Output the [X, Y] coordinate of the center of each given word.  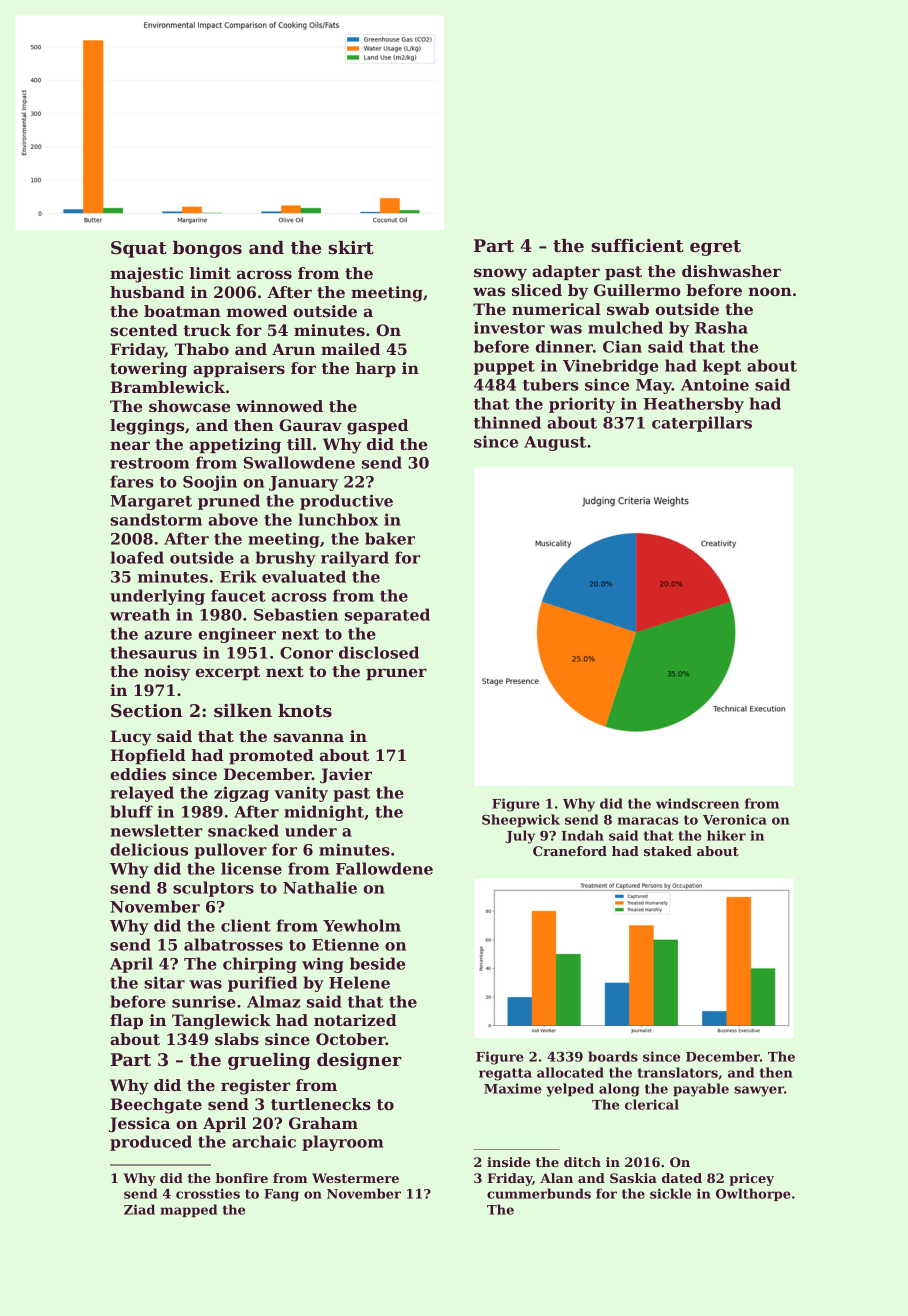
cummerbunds [539, 1193]
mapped [188, 1210]
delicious [149, 849]
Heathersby [694, 405]
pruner [396, 674]
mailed [350, 349]
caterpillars [702, 424]
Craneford [570, 851]
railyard [355, 559]
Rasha [721, 327]
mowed [257, 311]
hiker [726, 835]
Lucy [131, 738]
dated [682, 1178]
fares [131, 481]
